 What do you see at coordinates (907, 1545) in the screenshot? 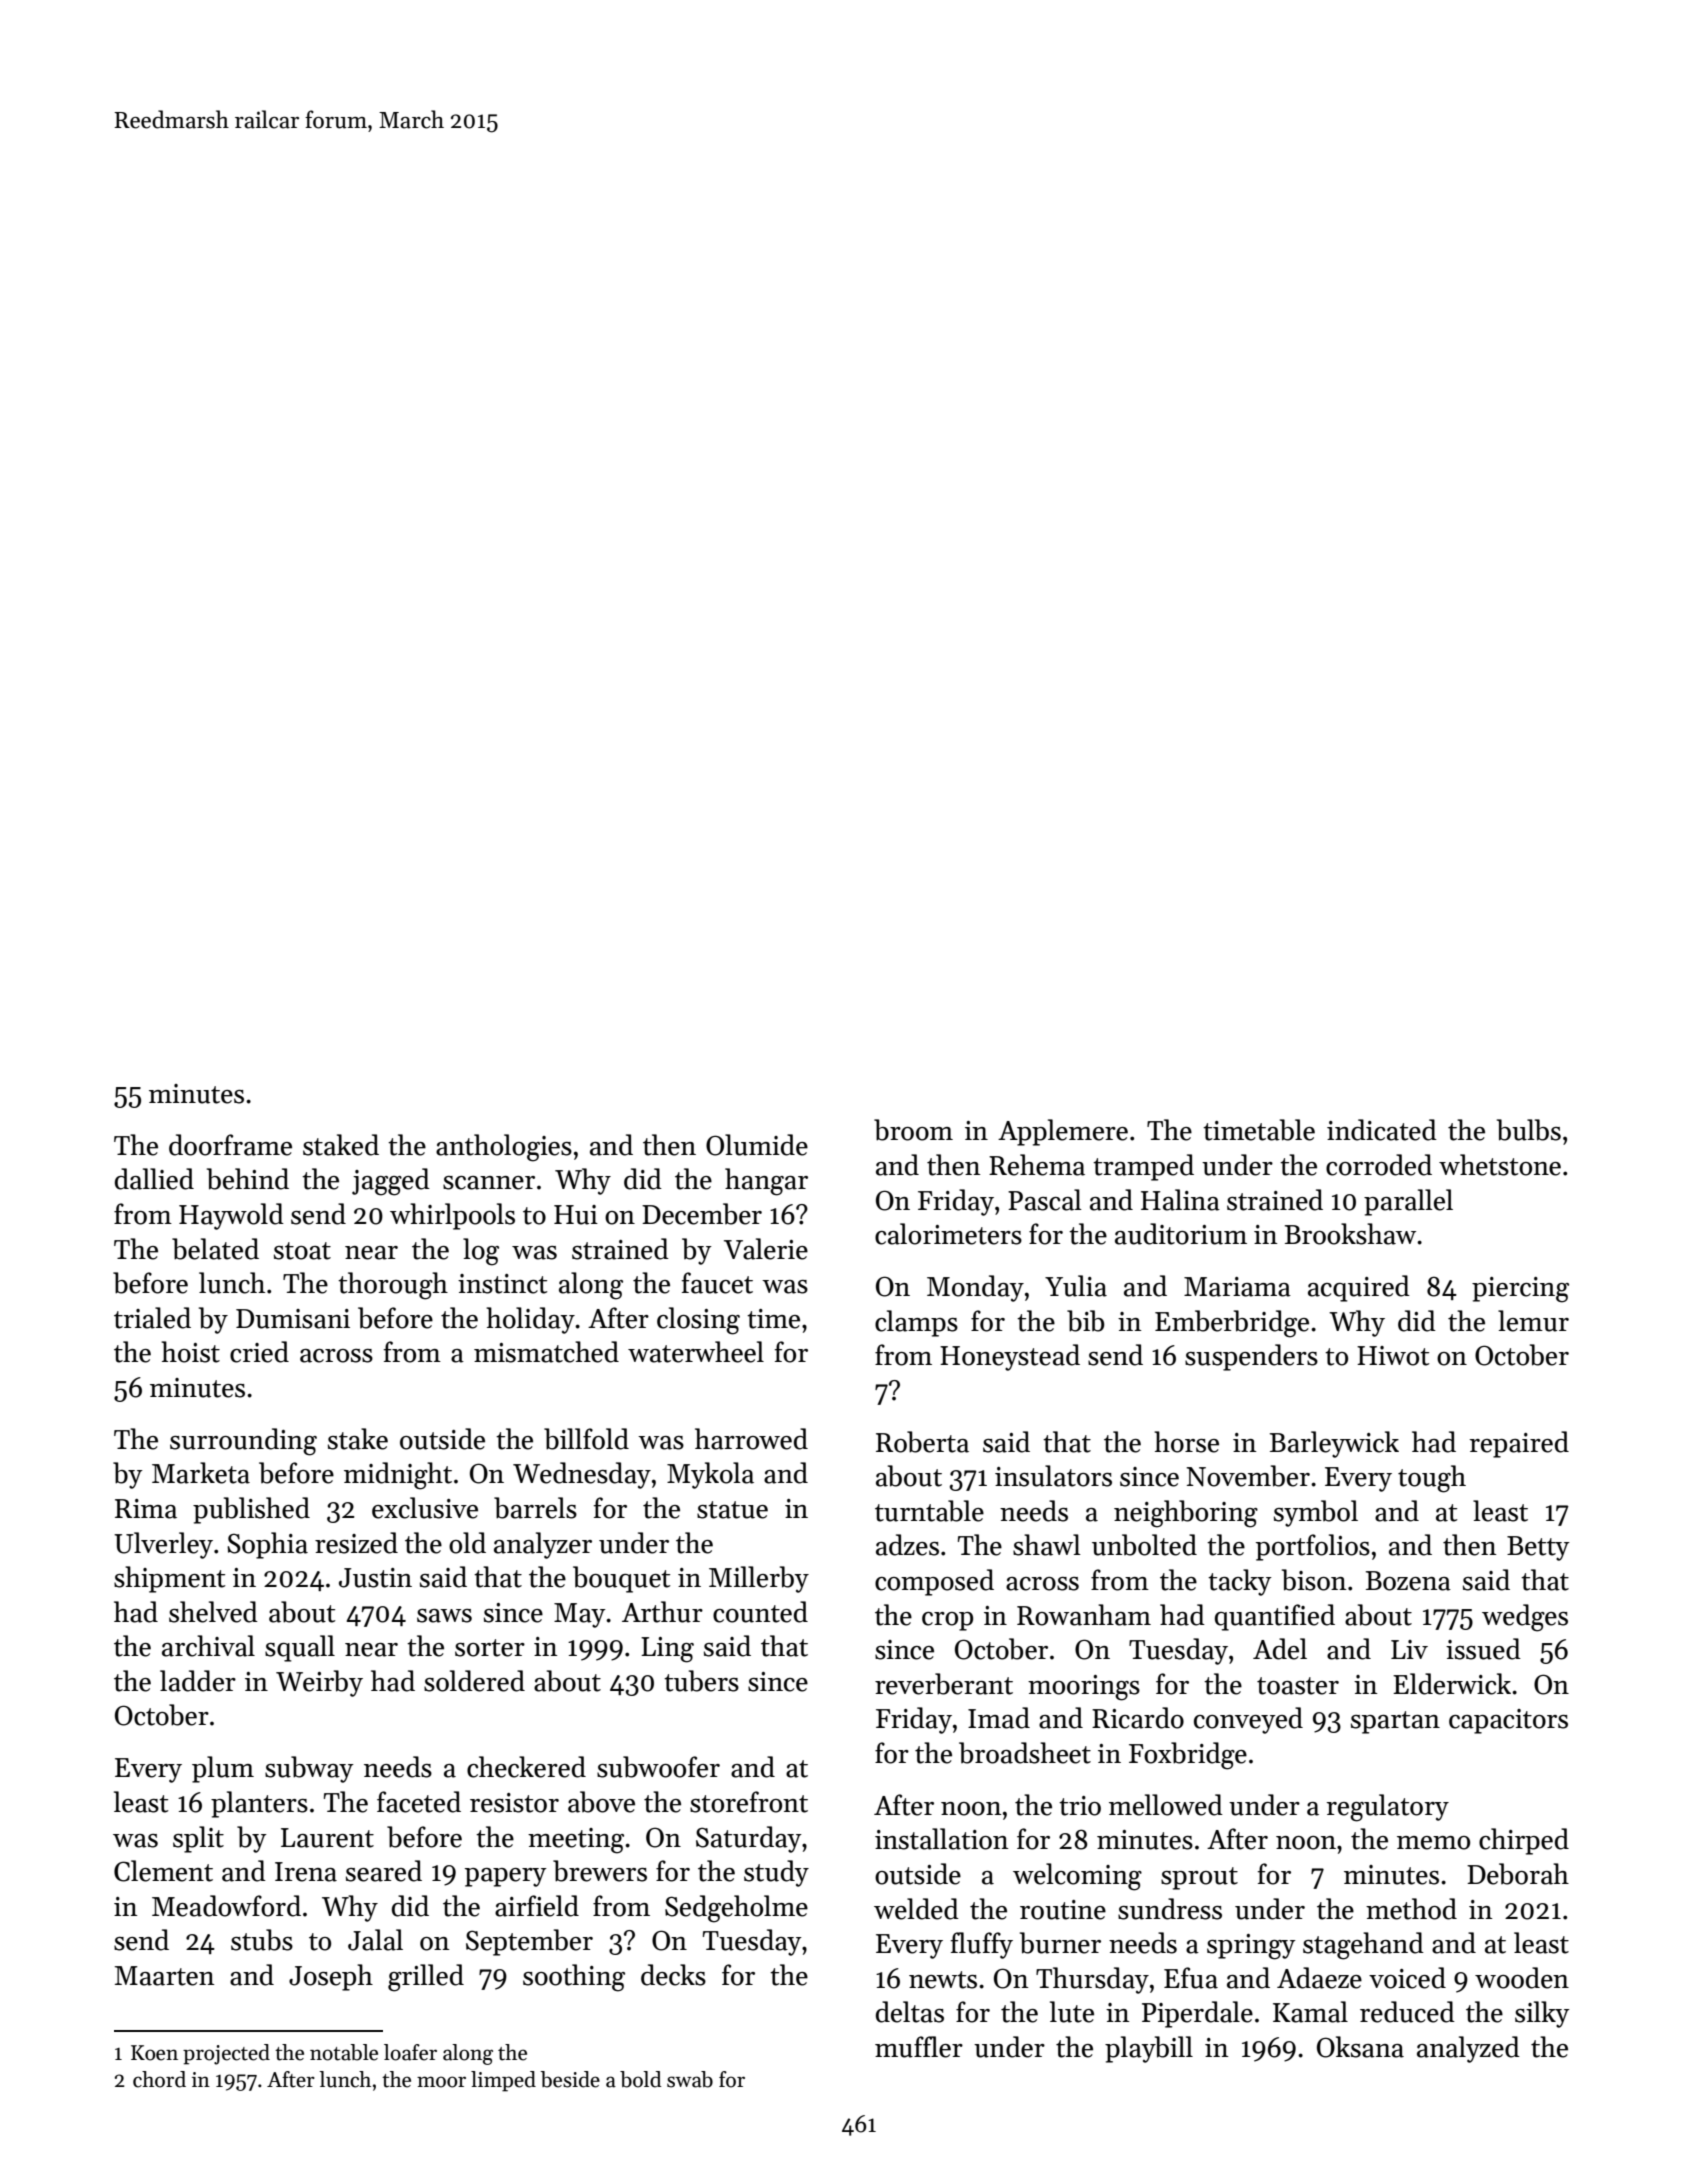
I see `adzes` at bounding box center [907, 1545].
